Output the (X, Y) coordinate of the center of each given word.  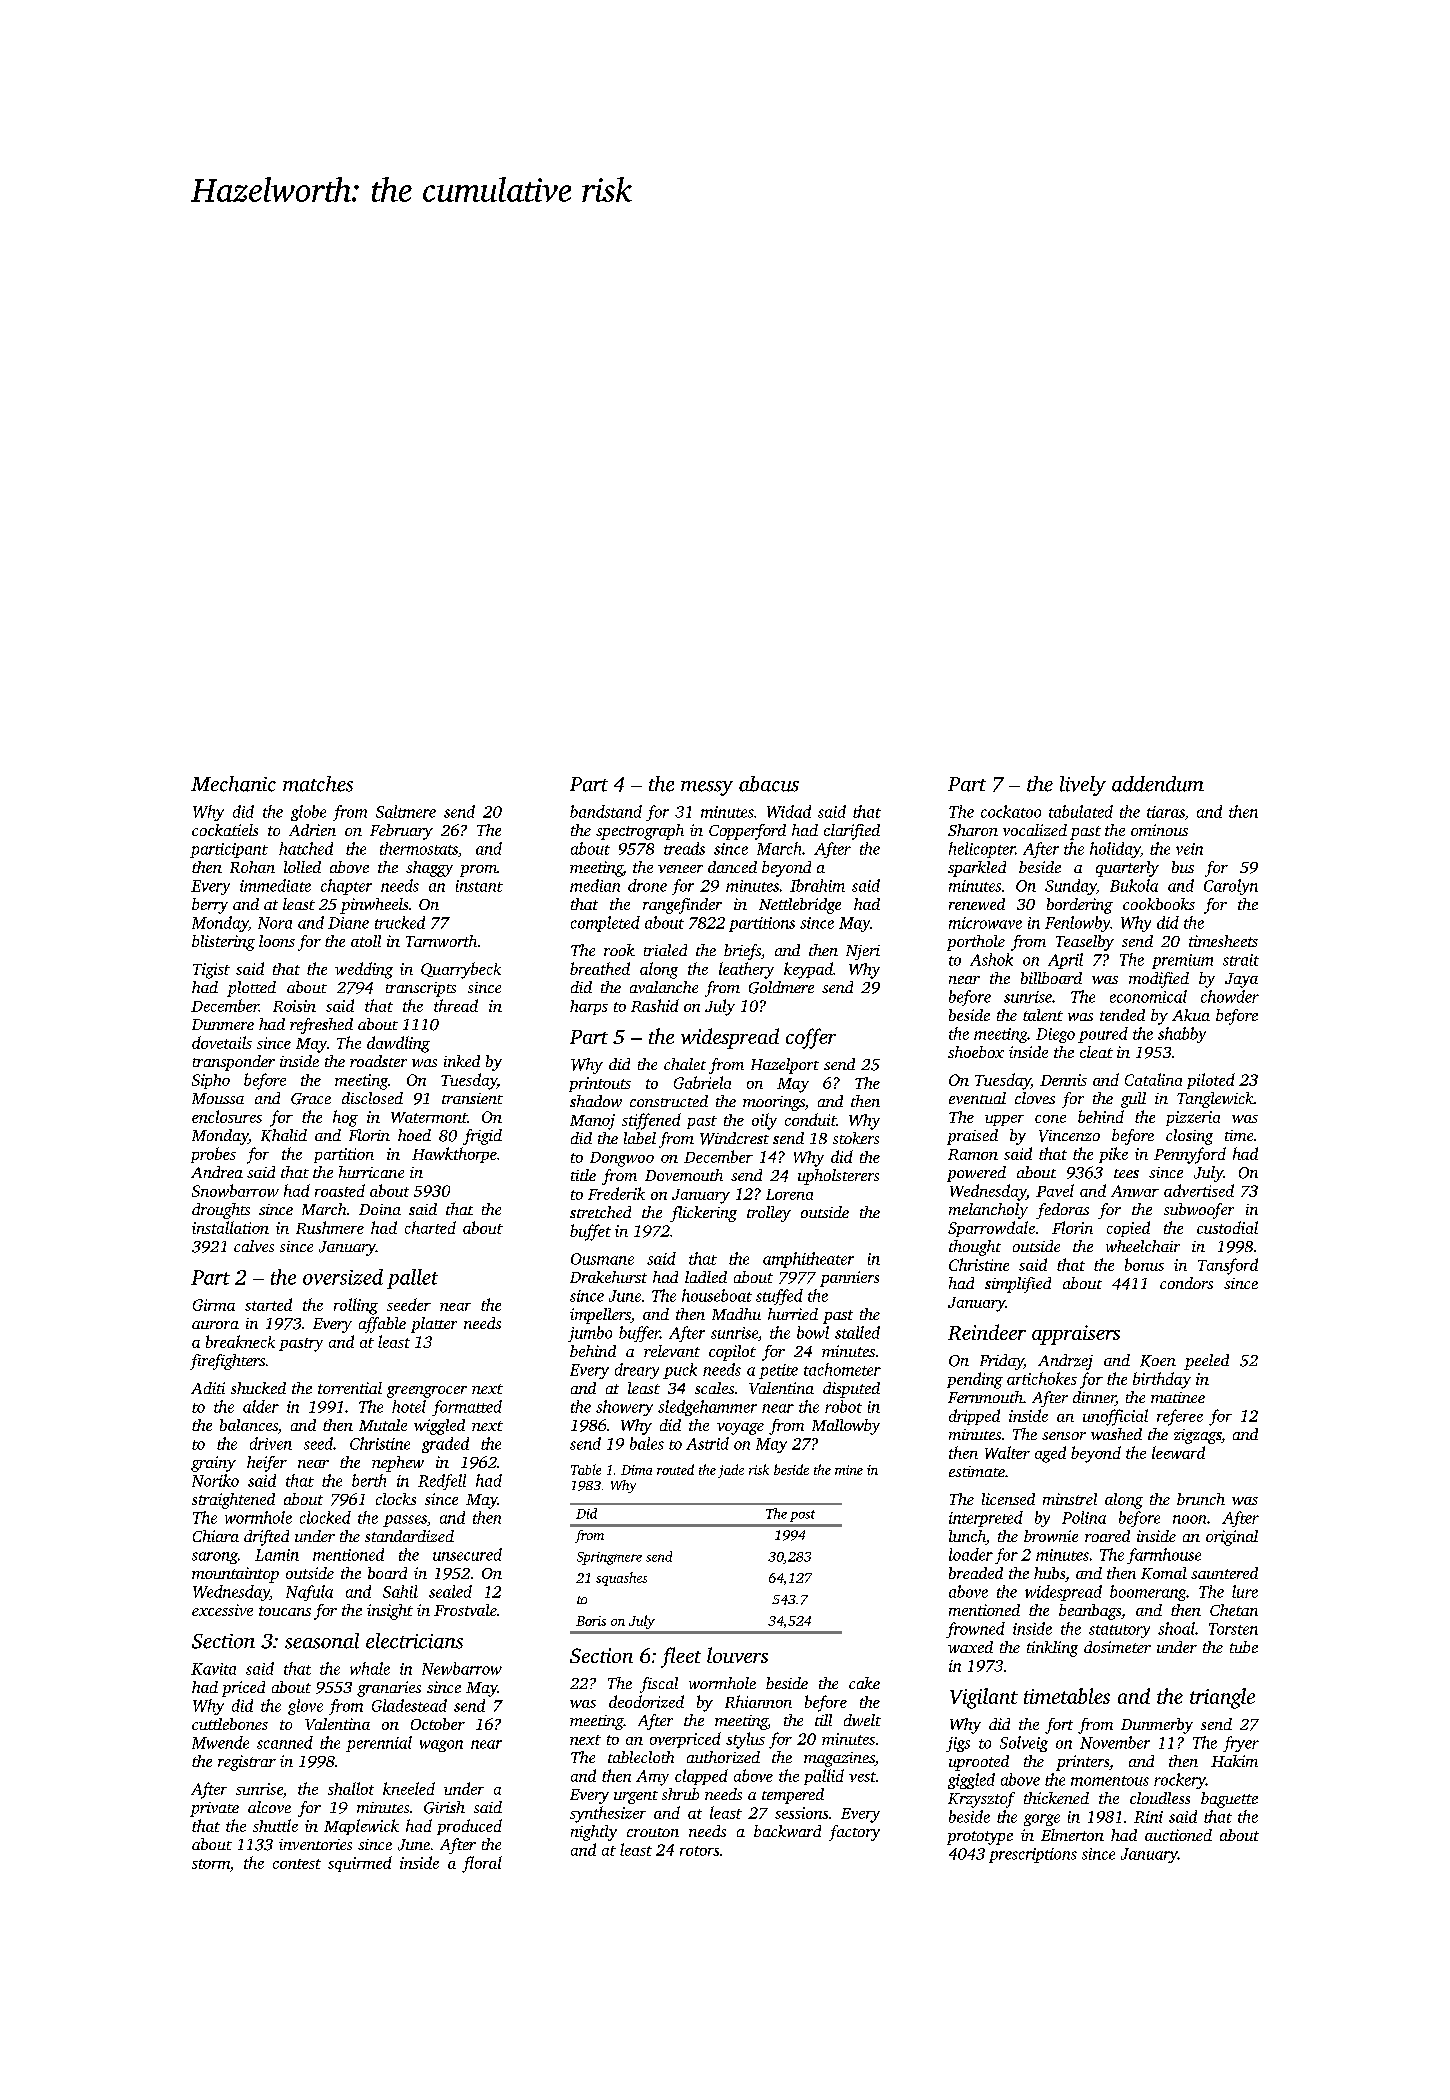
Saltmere (406, 811)
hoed (414, 1135)
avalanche (664, 987)
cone (1050, 1119)
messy (707, 788)
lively (1083, 786)
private (214, 1809)
